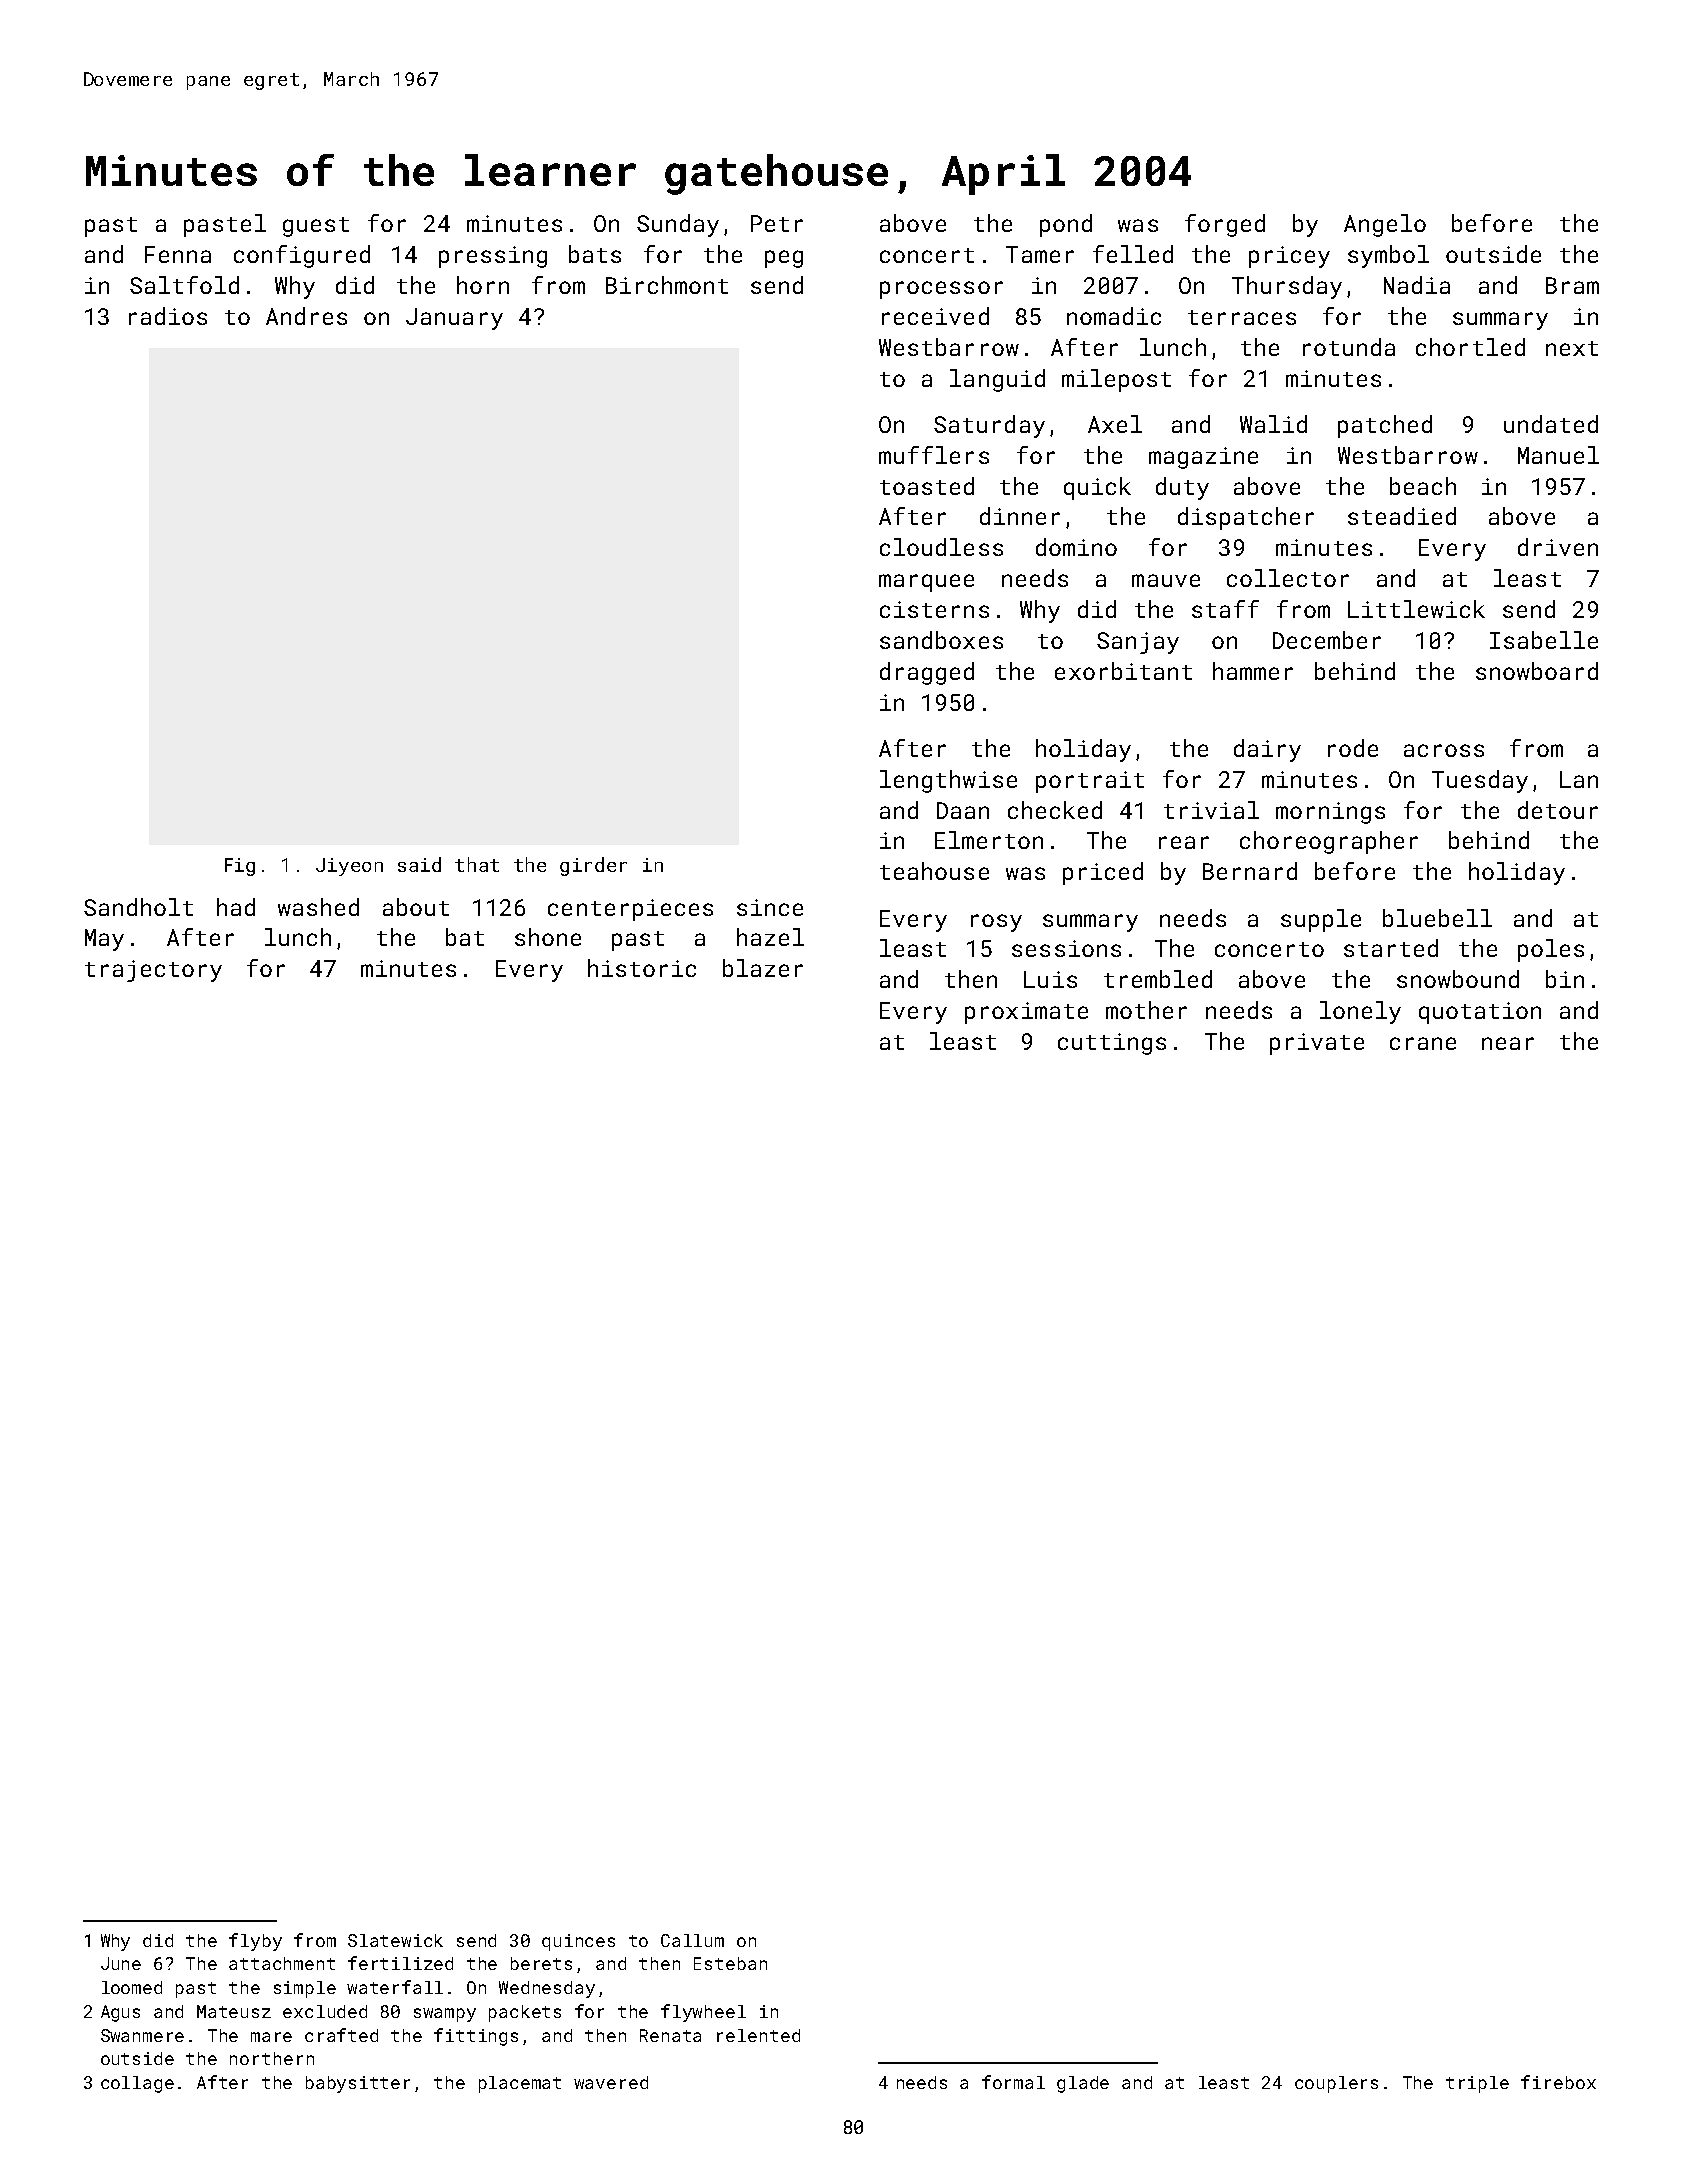 This screenshot has width=1683, height=2178. What do you see at coordinates (703, 2013) in the screenshot?
I see `flywheel` at bounding box center [703, 2013].
